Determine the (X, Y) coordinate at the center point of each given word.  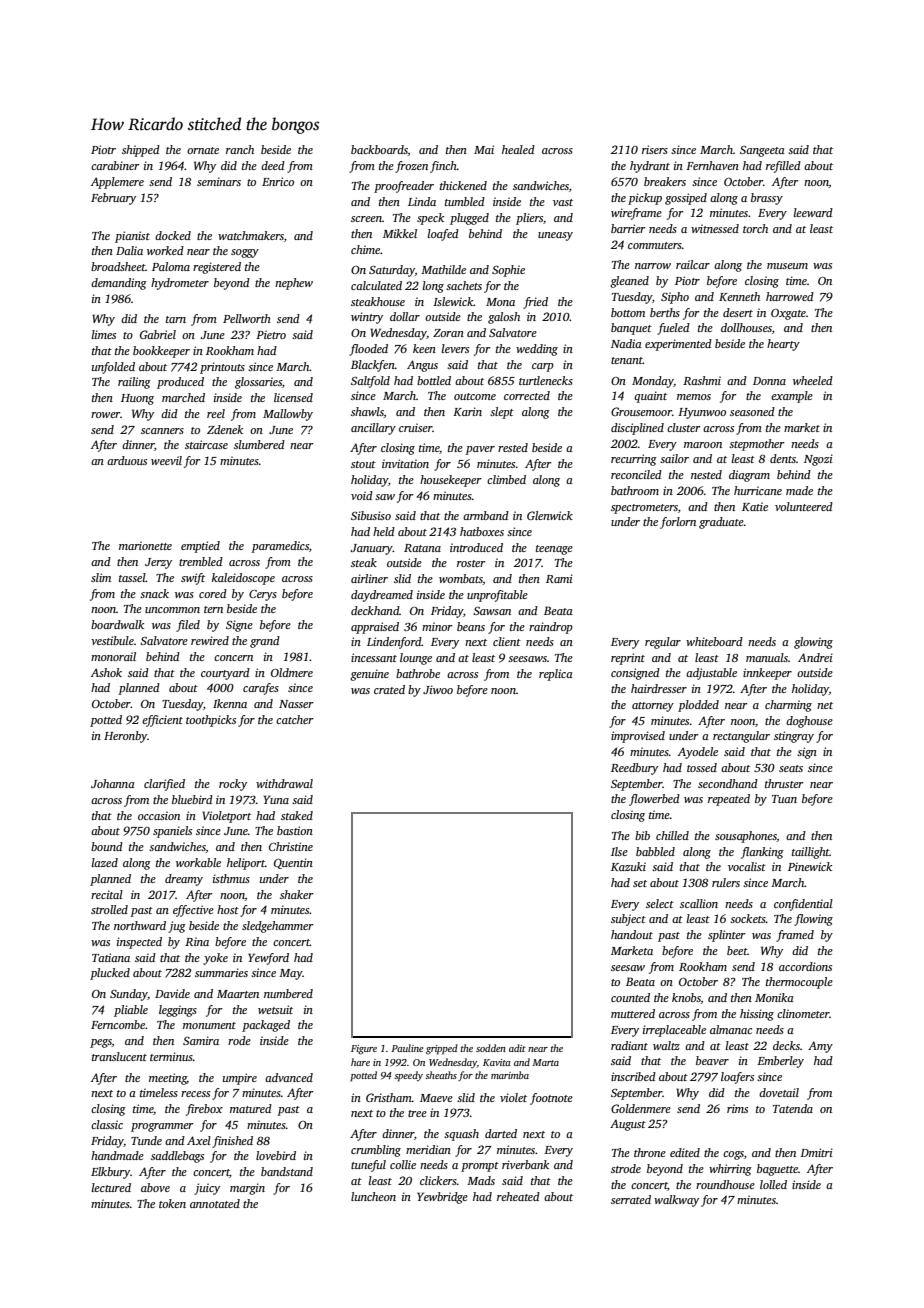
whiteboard (714, 641)
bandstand (287, 1171)
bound (107, 846)
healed (518, 149)
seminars (219, 181)
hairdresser (659, 688)
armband (486, 515)
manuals (767, 657)
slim (101, 577)
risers (655, 149)
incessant (374, 657)
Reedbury (634, 769)
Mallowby (288, 415)
